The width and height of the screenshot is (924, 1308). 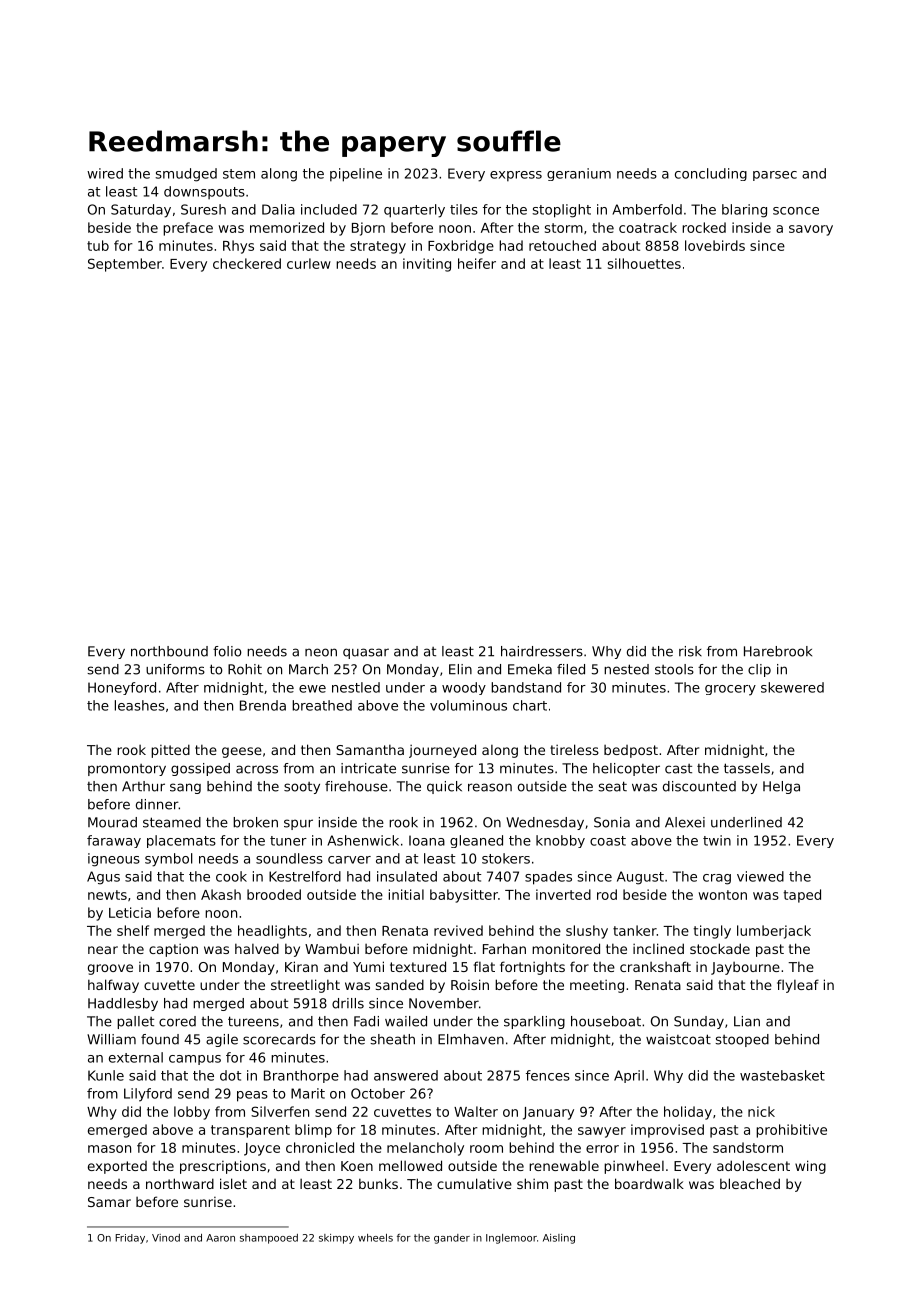 I want to click on express, so click(x=516, y=176).
